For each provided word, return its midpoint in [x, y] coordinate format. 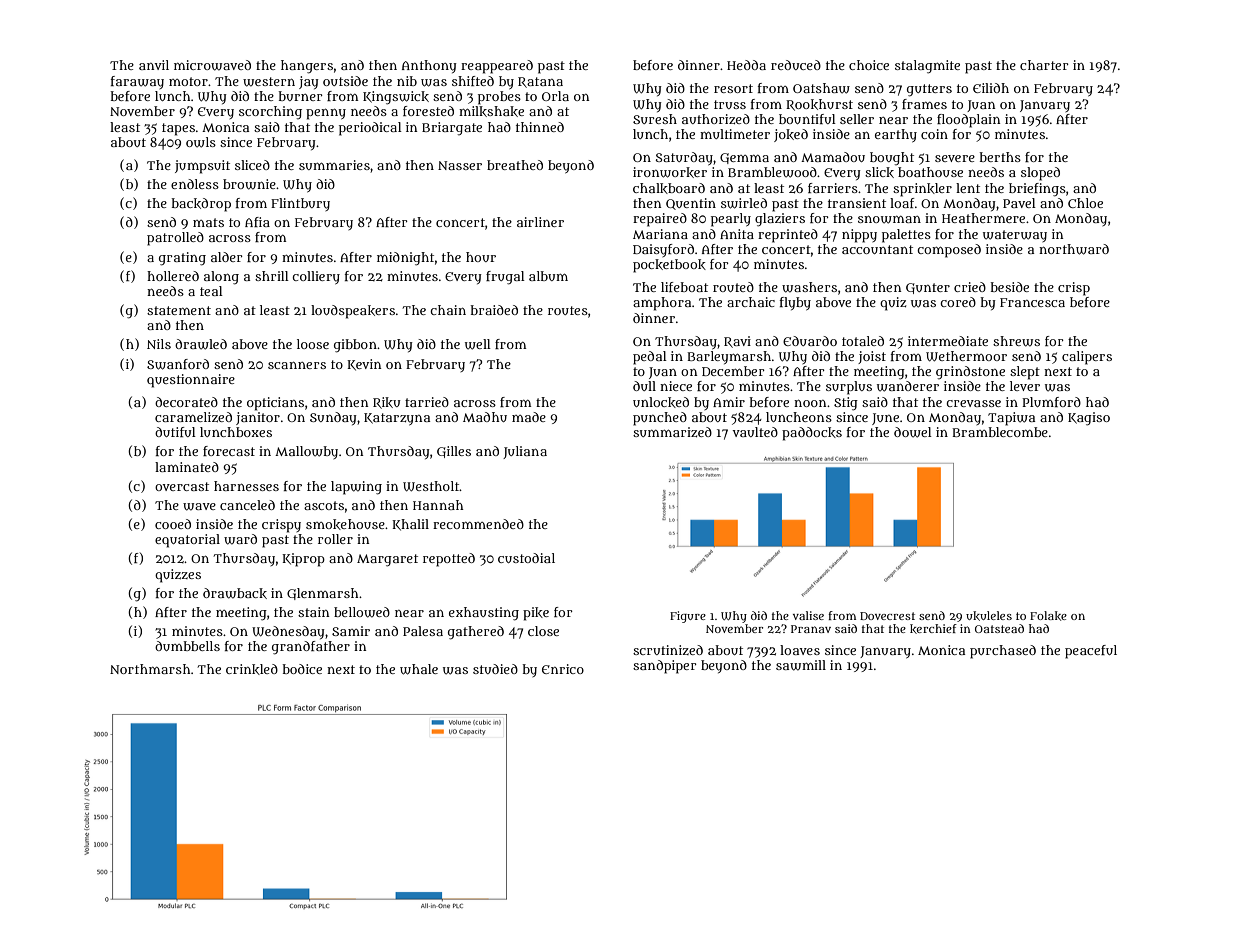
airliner [540, 222]
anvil [154, 65]
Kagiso [1089, 419]
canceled [247, 505]
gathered [476, 633]
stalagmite [927, 67]
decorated [186, 402]
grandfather [311, 648]
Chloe [1085, 203]
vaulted [755, 432]
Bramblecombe [1000, 432]
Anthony [429, 66]
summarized [672, 432]
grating [182, 259]
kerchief [933, 629]
